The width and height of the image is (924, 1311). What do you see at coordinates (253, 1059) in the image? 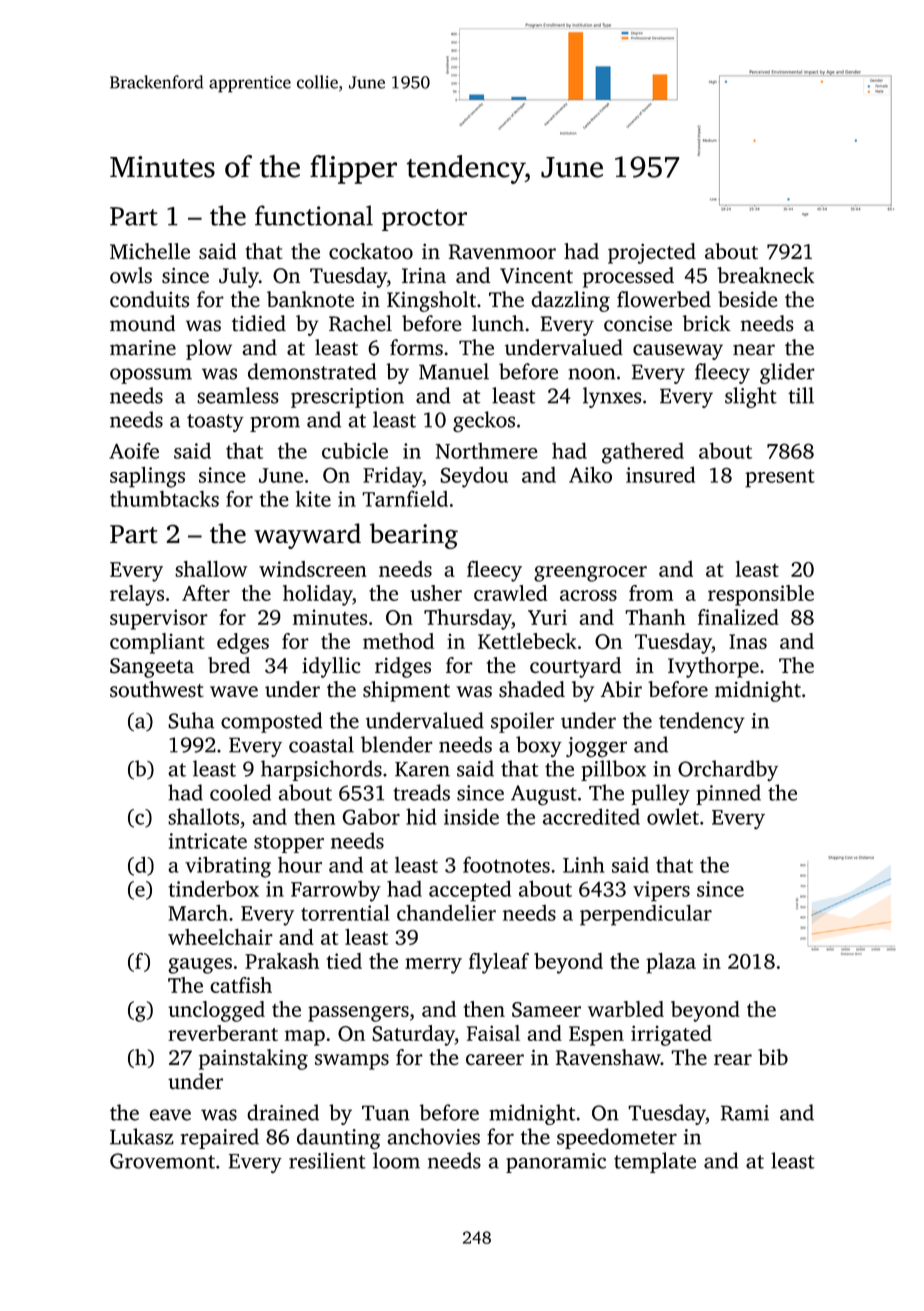
I see `painstaking` at bounding box center [253, 1059].
